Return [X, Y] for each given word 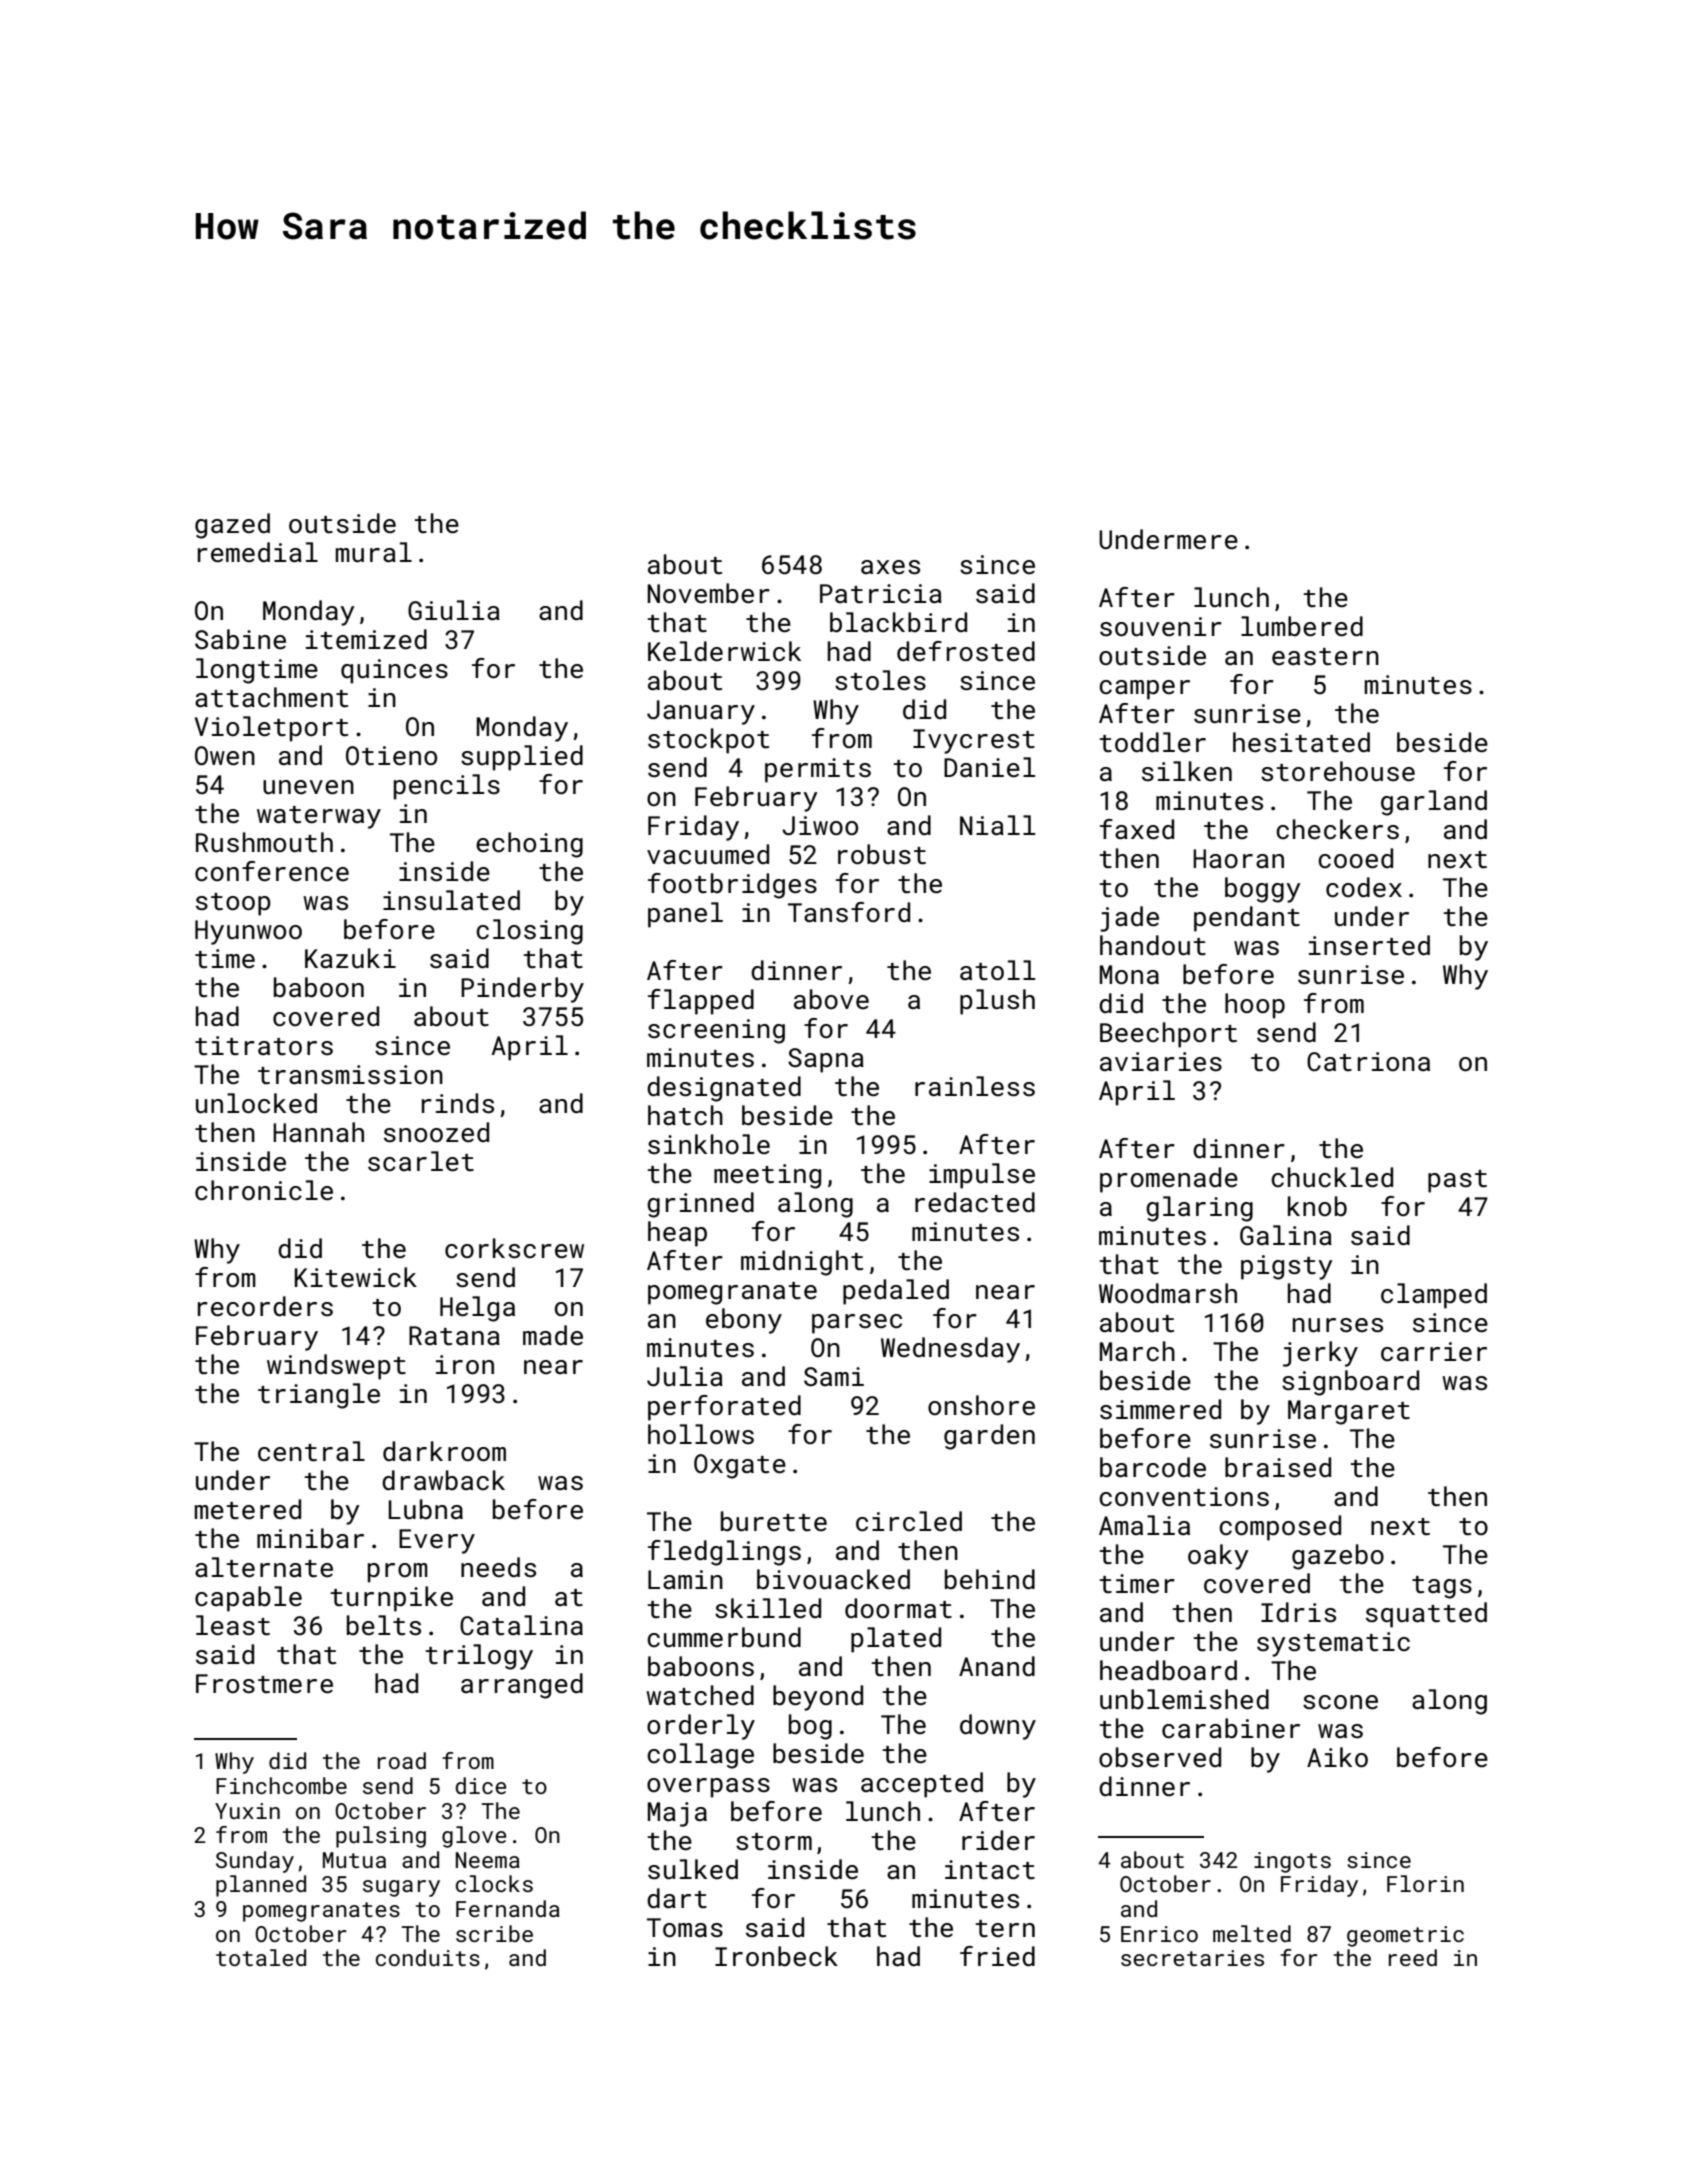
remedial [258, 552]
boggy [1263, 890]
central [311, 1451]
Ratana [454, 1336]
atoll [997, 970]
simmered [1160, 1409]
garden [989, 1437]
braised [1278, 1467]
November [708, 593]
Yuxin [247, 1811]
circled [909, 1521]
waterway [319, 817]
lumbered [1302, 626]
